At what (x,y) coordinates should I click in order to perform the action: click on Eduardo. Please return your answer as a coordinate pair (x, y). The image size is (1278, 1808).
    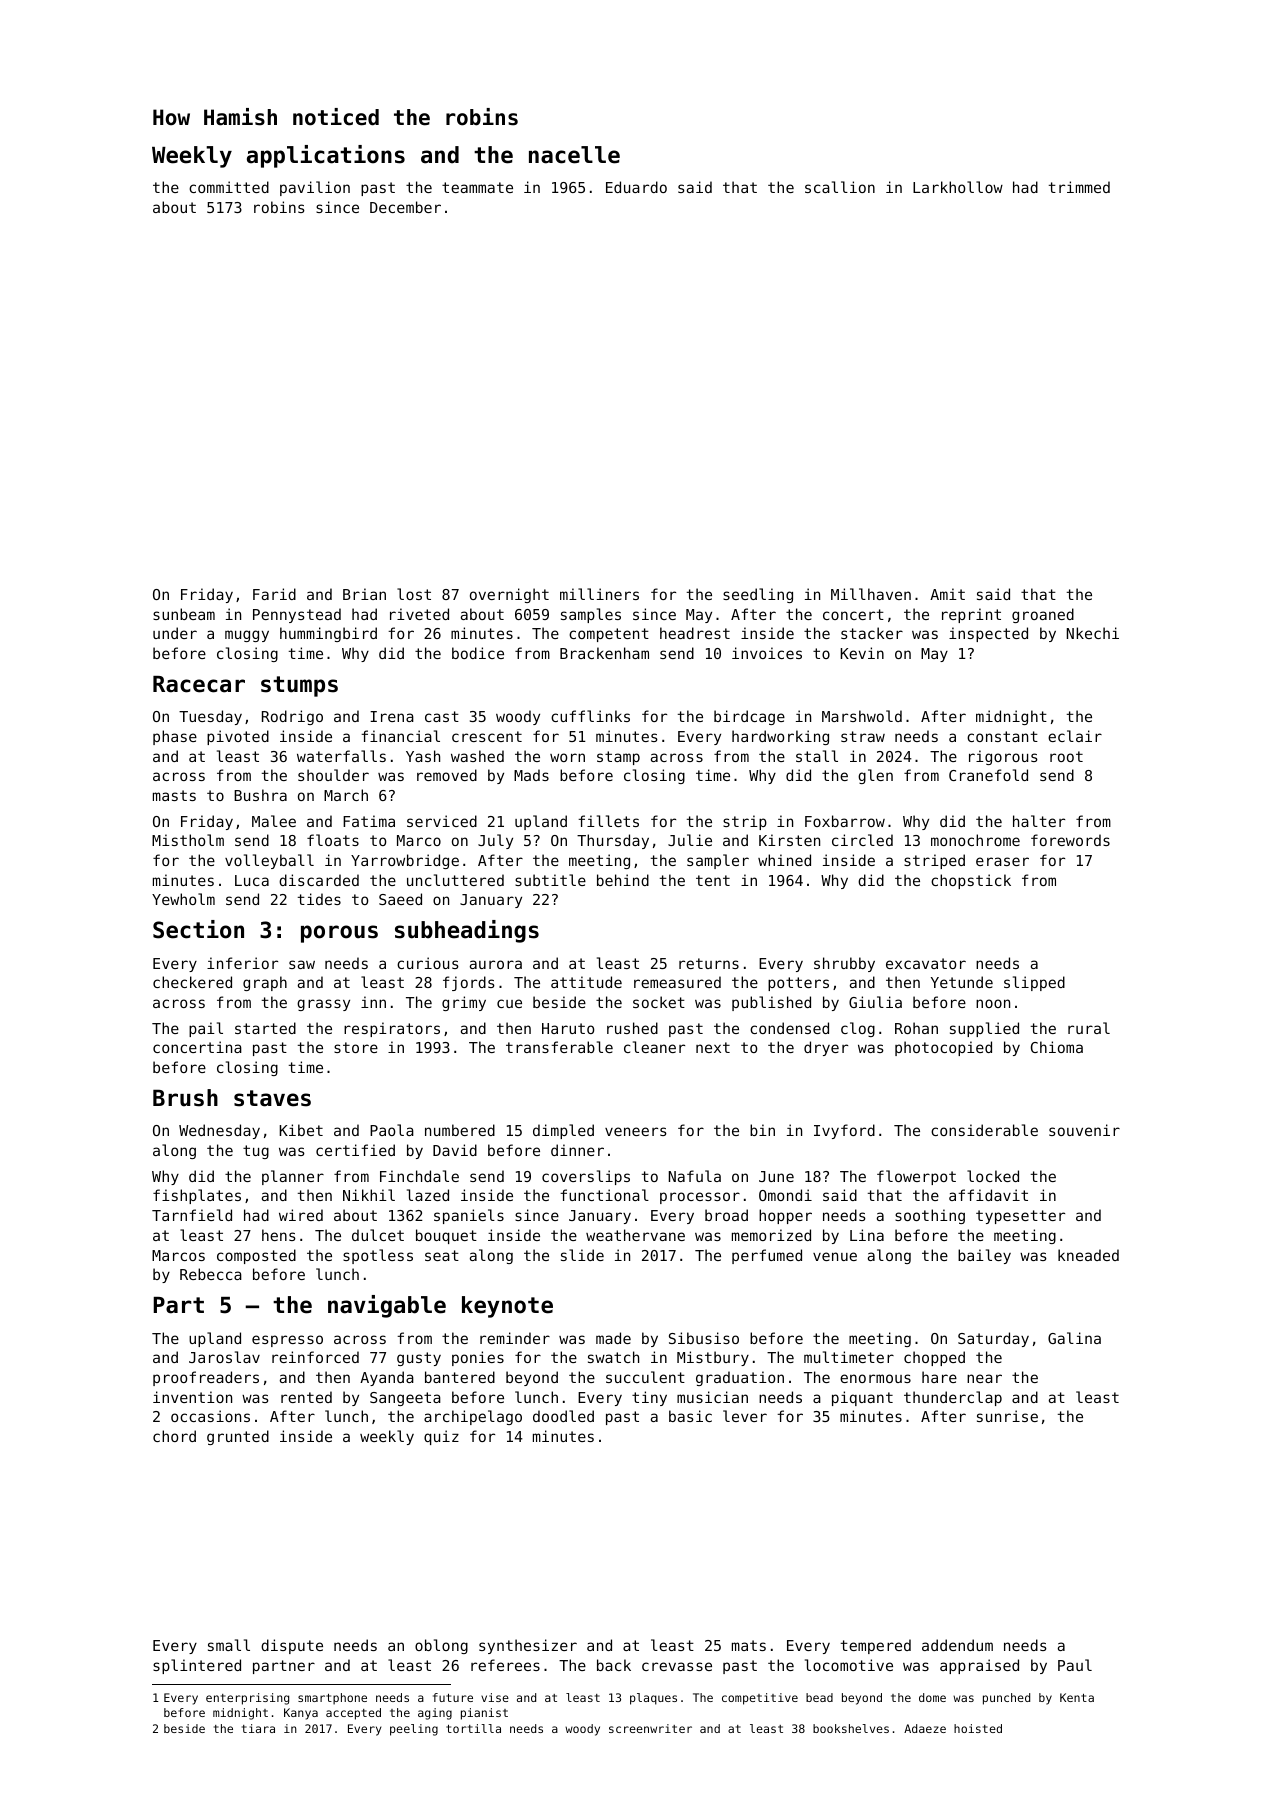
    Looking at the image, I should click on (636, 187).
